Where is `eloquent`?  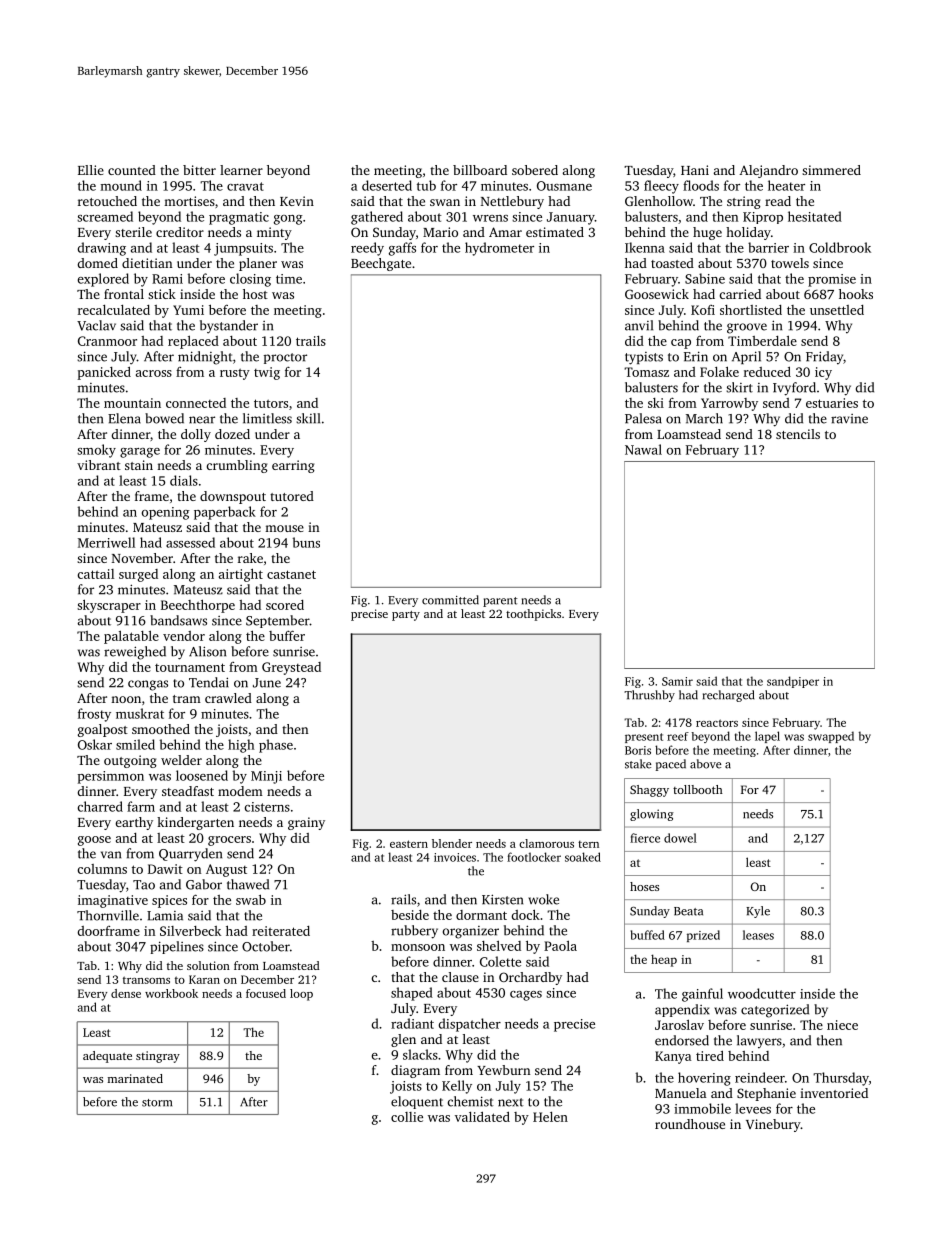 eloquent is located at coordinates (417, 1102).
